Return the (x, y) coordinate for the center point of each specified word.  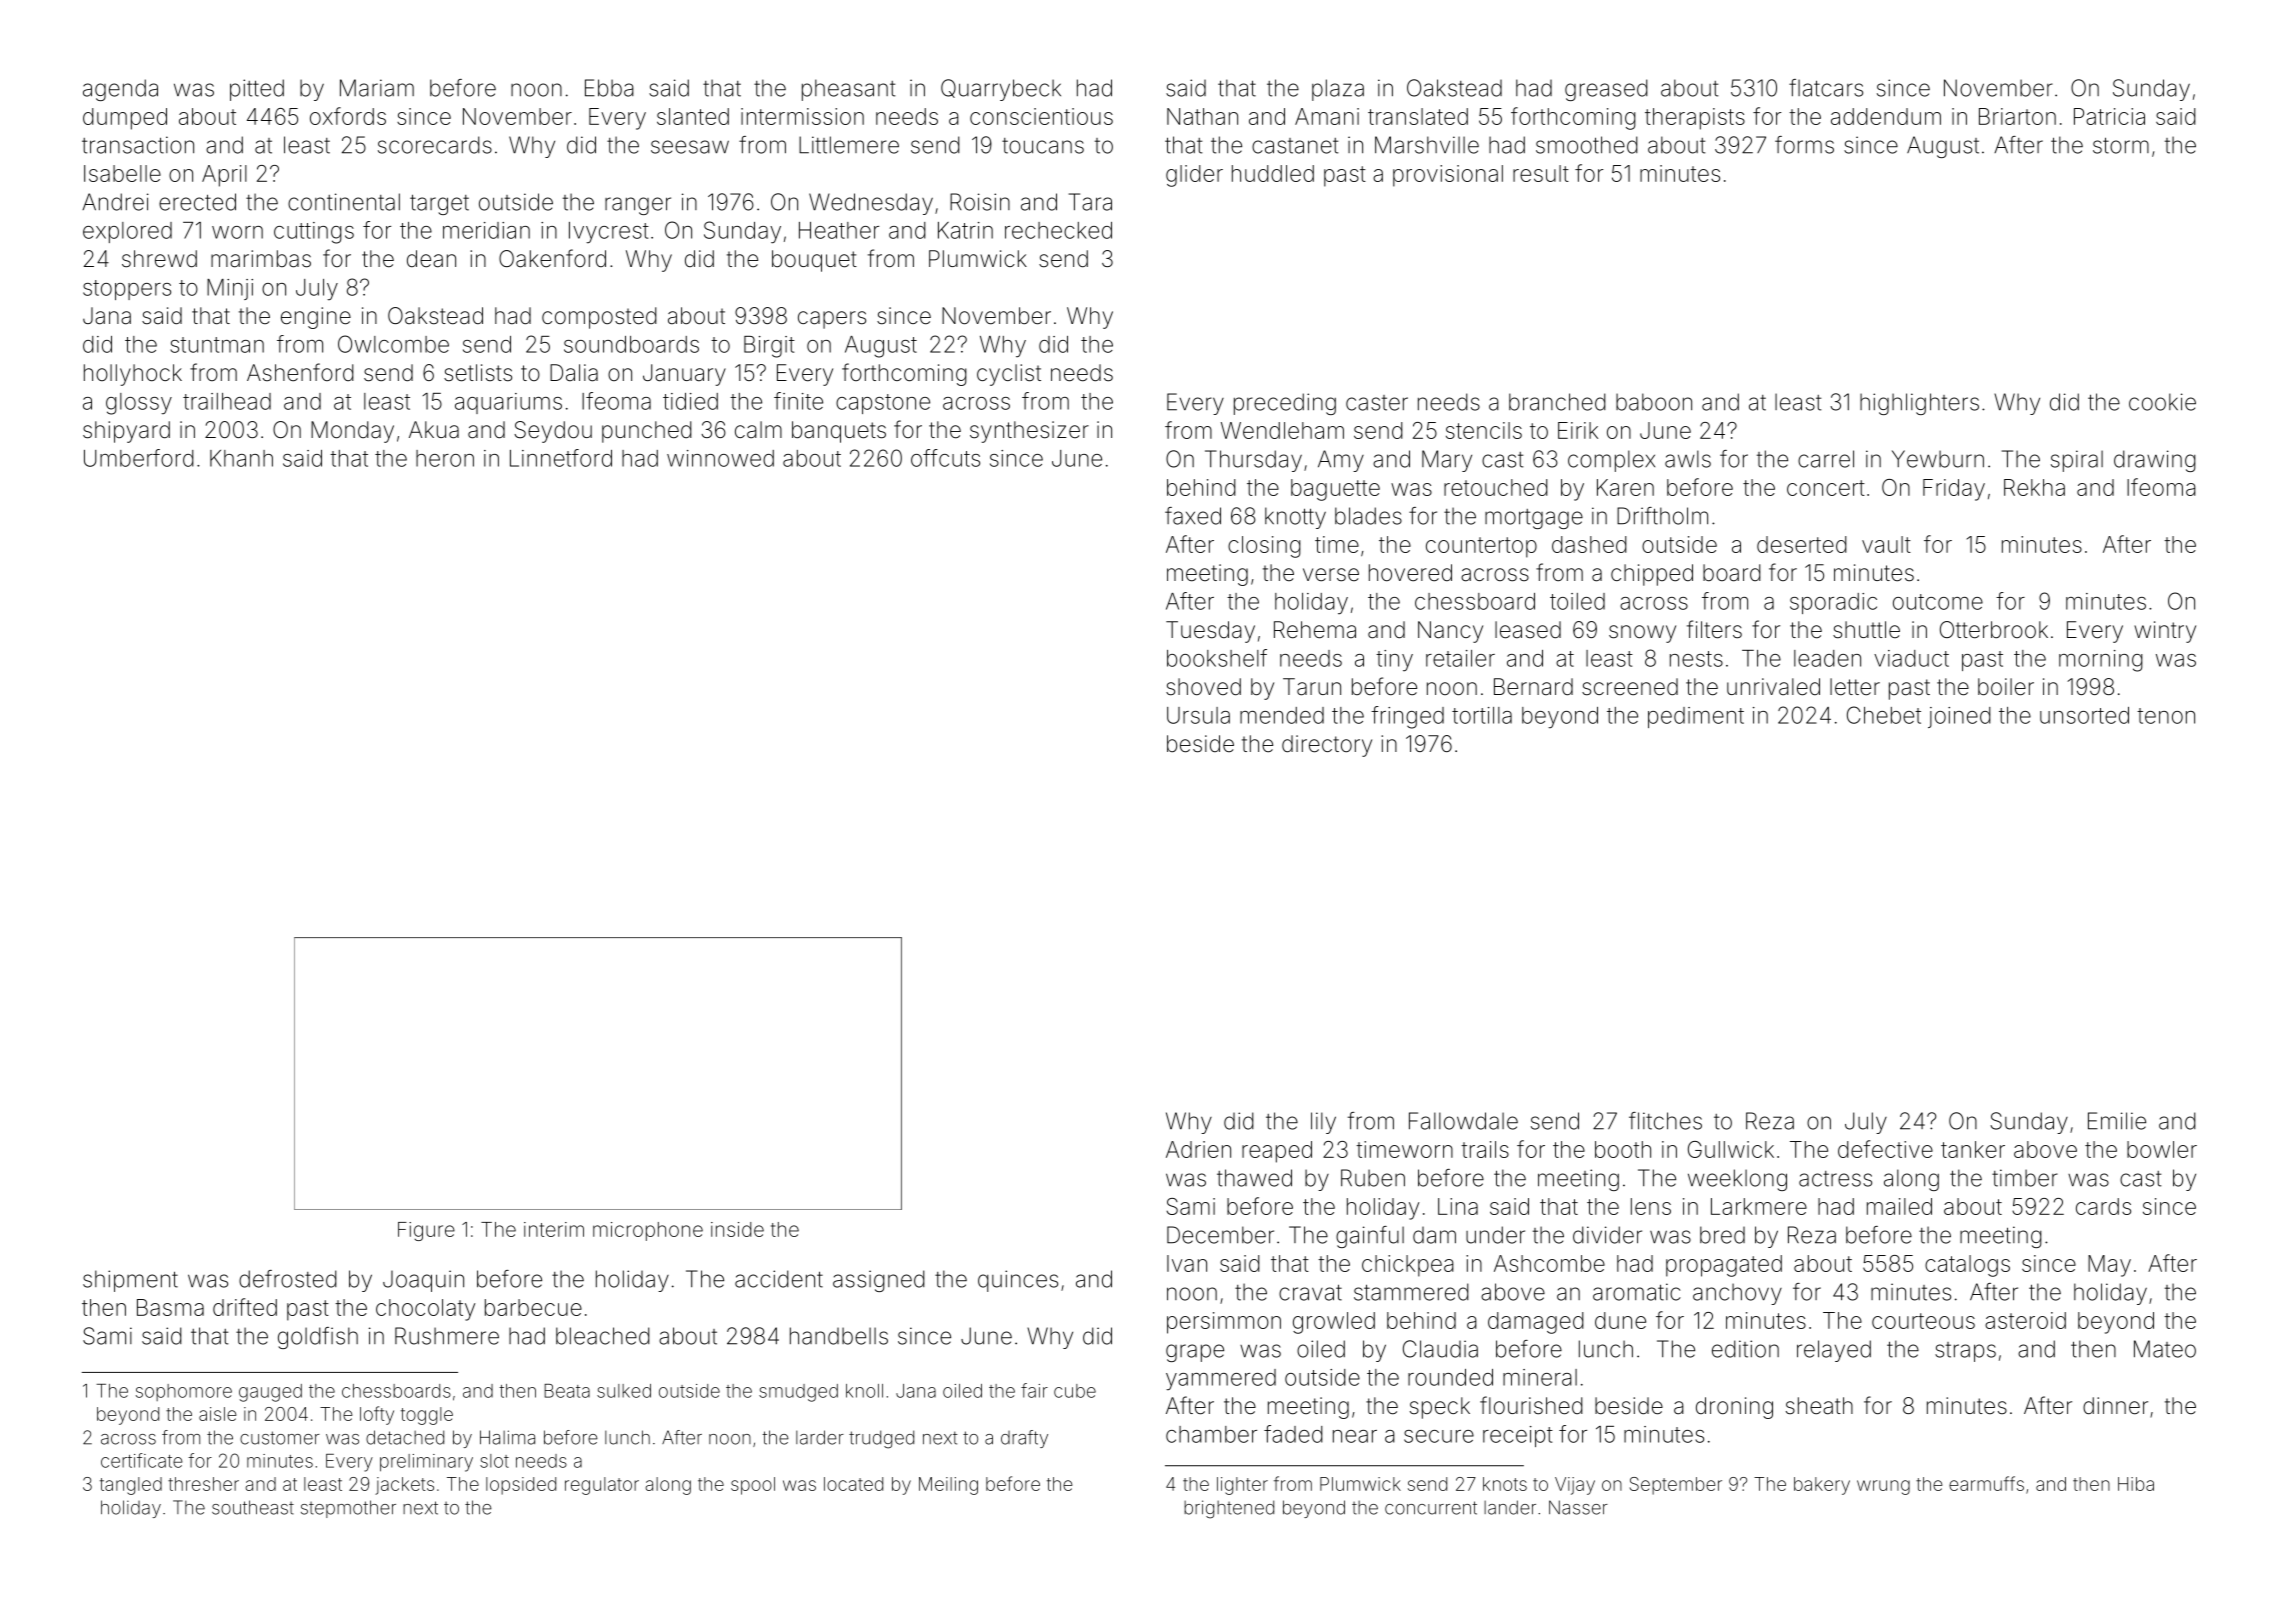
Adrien (1198, 1149)
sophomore (184, 1392)
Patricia (2109, 116)
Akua (434, 430)
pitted (257, 90)
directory (1327, 746)
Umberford (139, 458)
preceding (1285, 404)
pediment (1696, 717)
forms (1804, 145)
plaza (1338, 90)
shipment (130, 1281)
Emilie (2117, 1121)
